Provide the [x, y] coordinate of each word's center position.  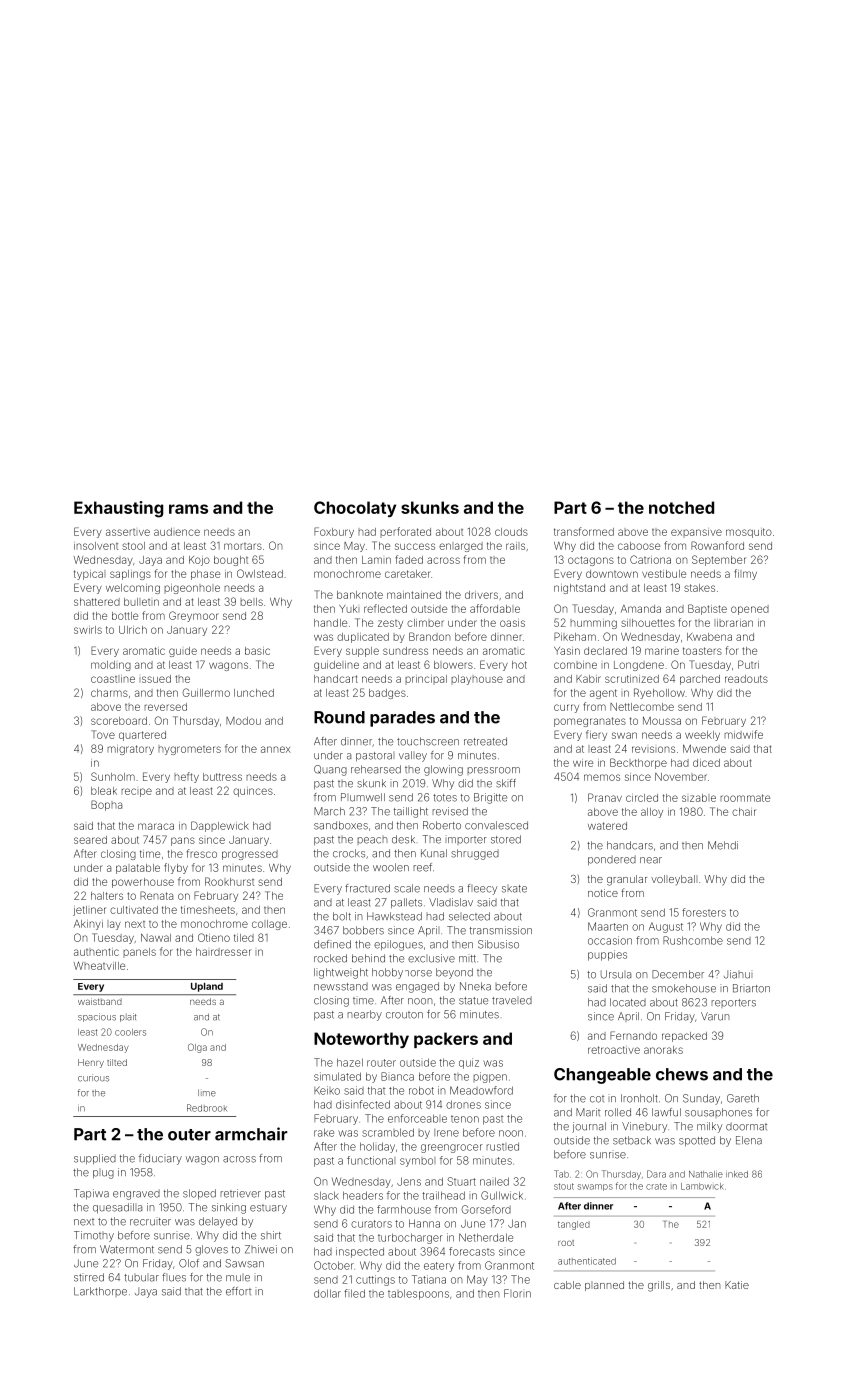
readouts [746, 679]
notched [681, 507]
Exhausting [118, 509]
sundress [405, 651]
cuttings [375, 1280]
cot [597, 1099]
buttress [222, 777]
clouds [511, 532]
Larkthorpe [100, 1292]
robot [421, 1090]
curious [93, 1078]
